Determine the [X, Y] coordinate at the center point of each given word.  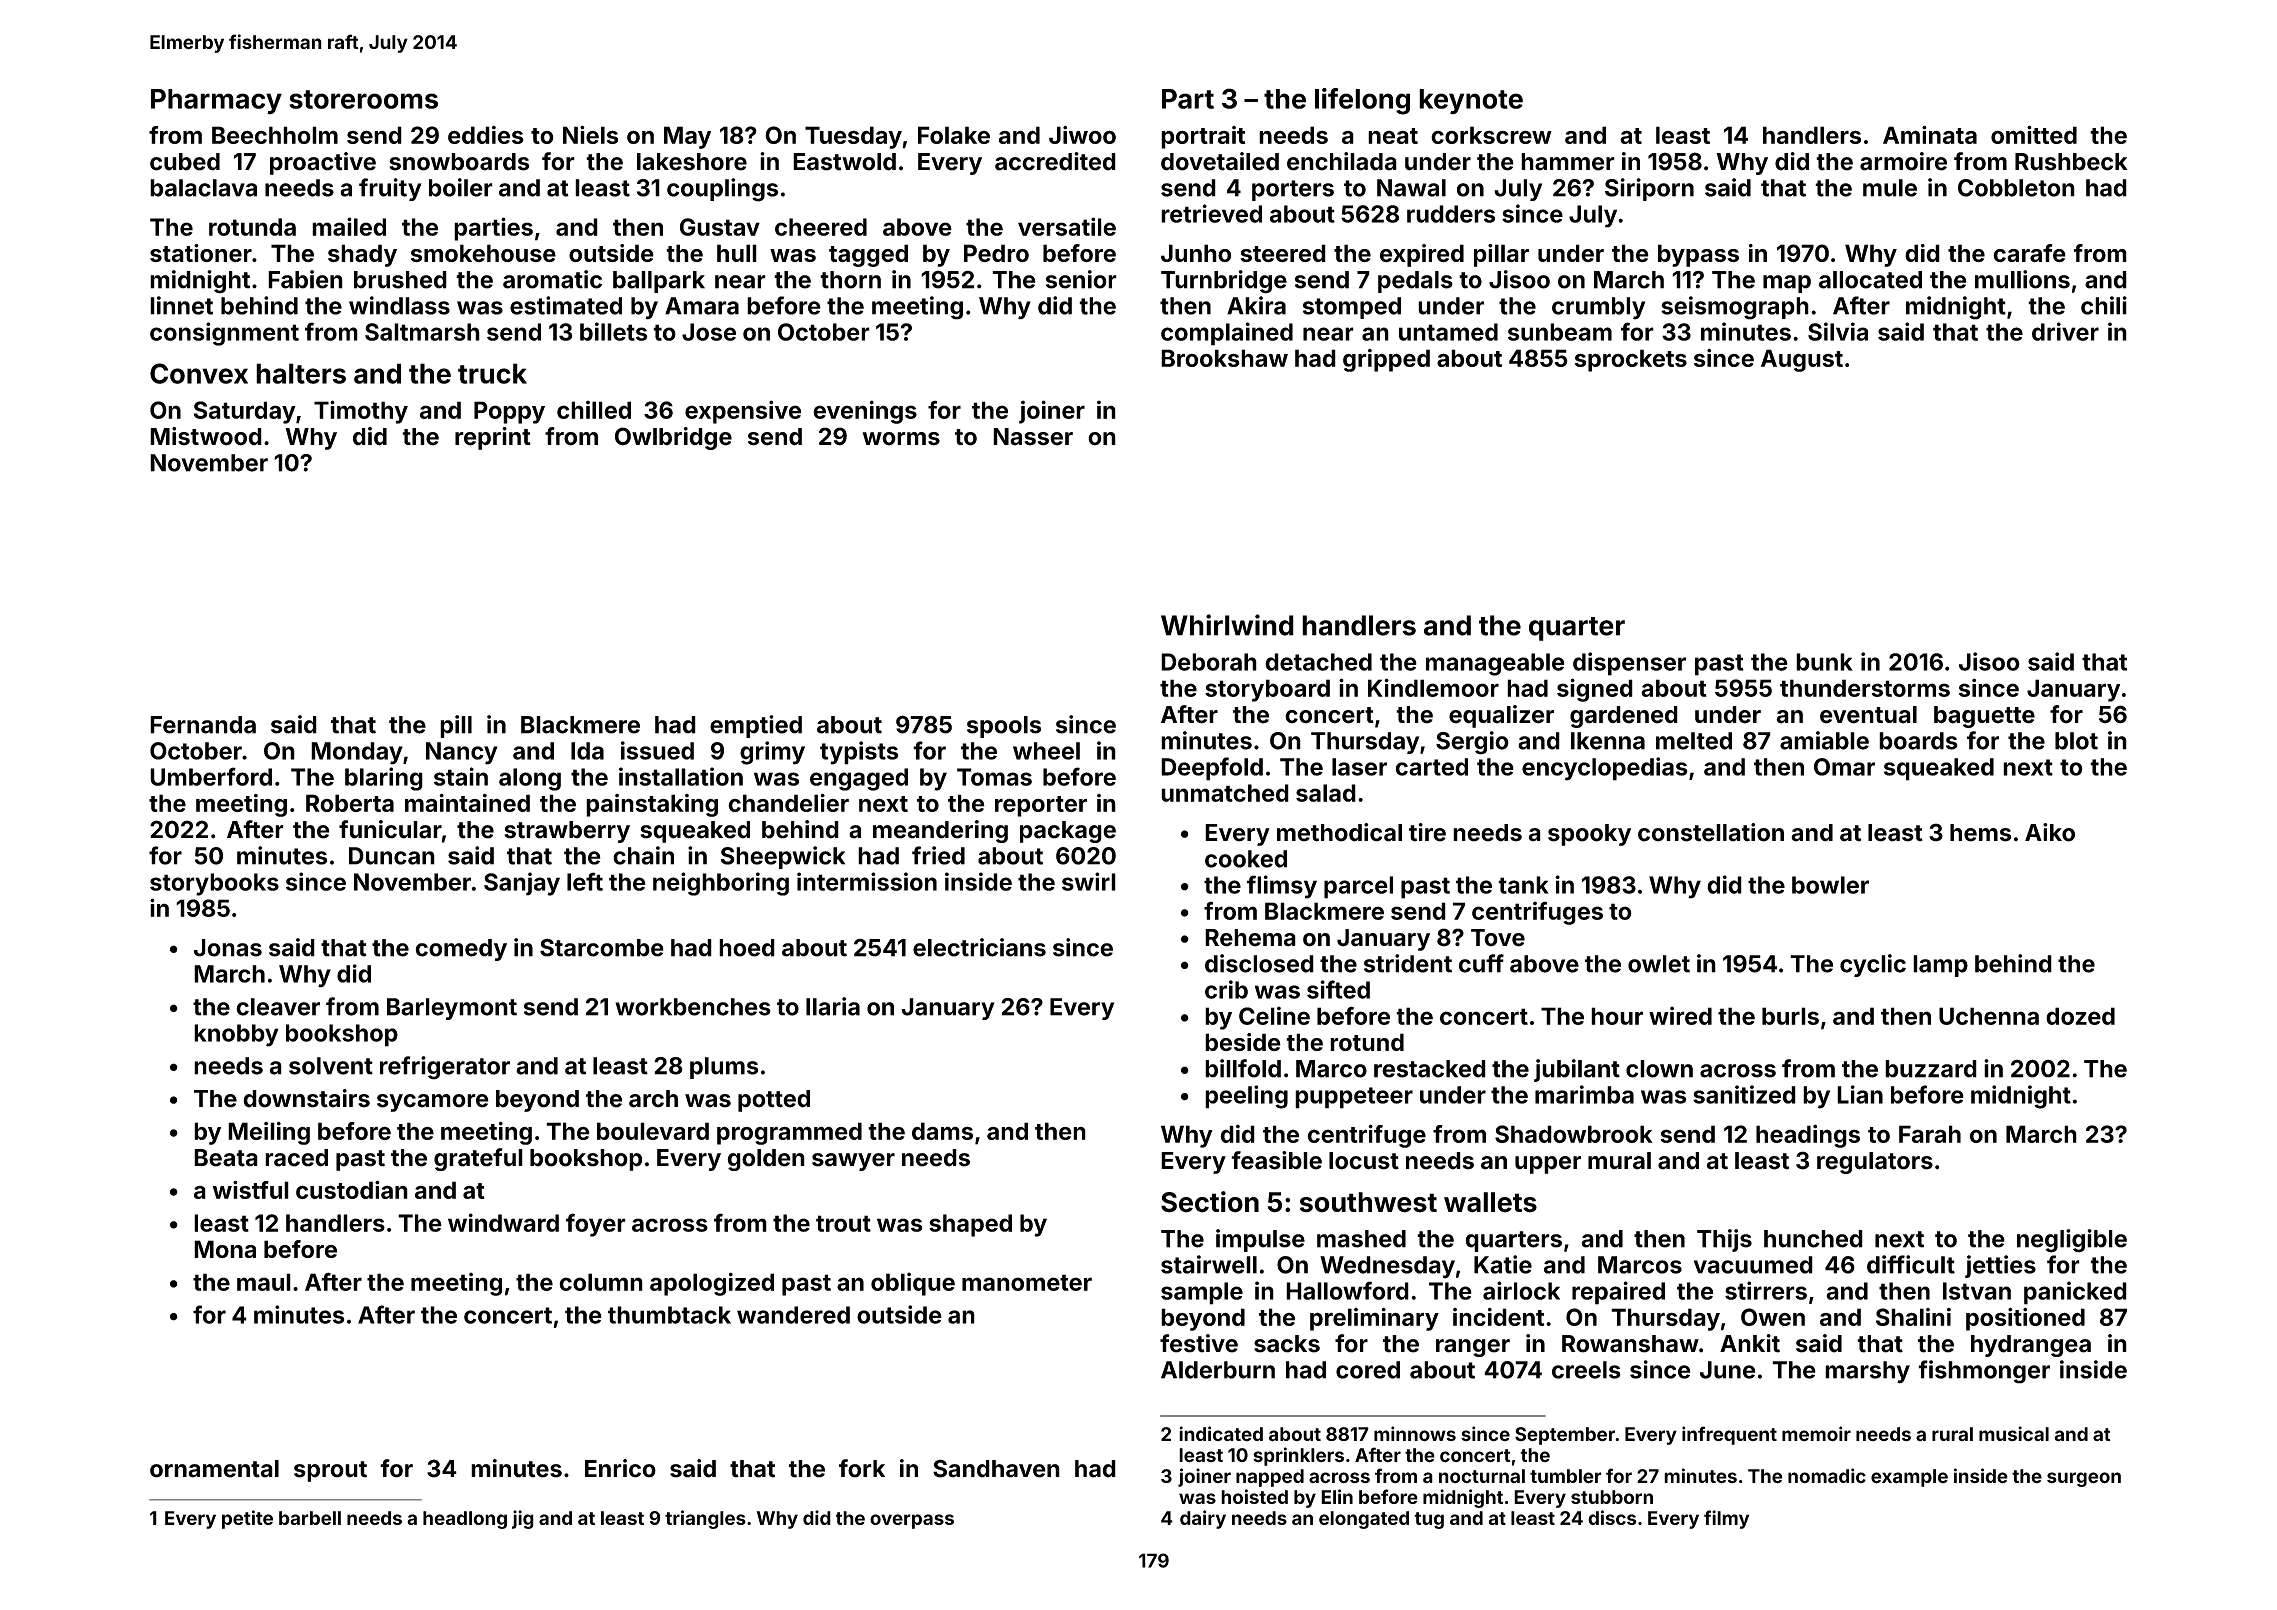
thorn [850, 280]
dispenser [1629, 664]
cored [1368, 1370]
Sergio [1472, 743]
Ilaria [833, 1006]
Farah [1930, 1134]
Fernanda [203, 725]
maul [264, 1282]
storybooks [214, 884]
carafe [2029, 253]
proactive [323, 163]
